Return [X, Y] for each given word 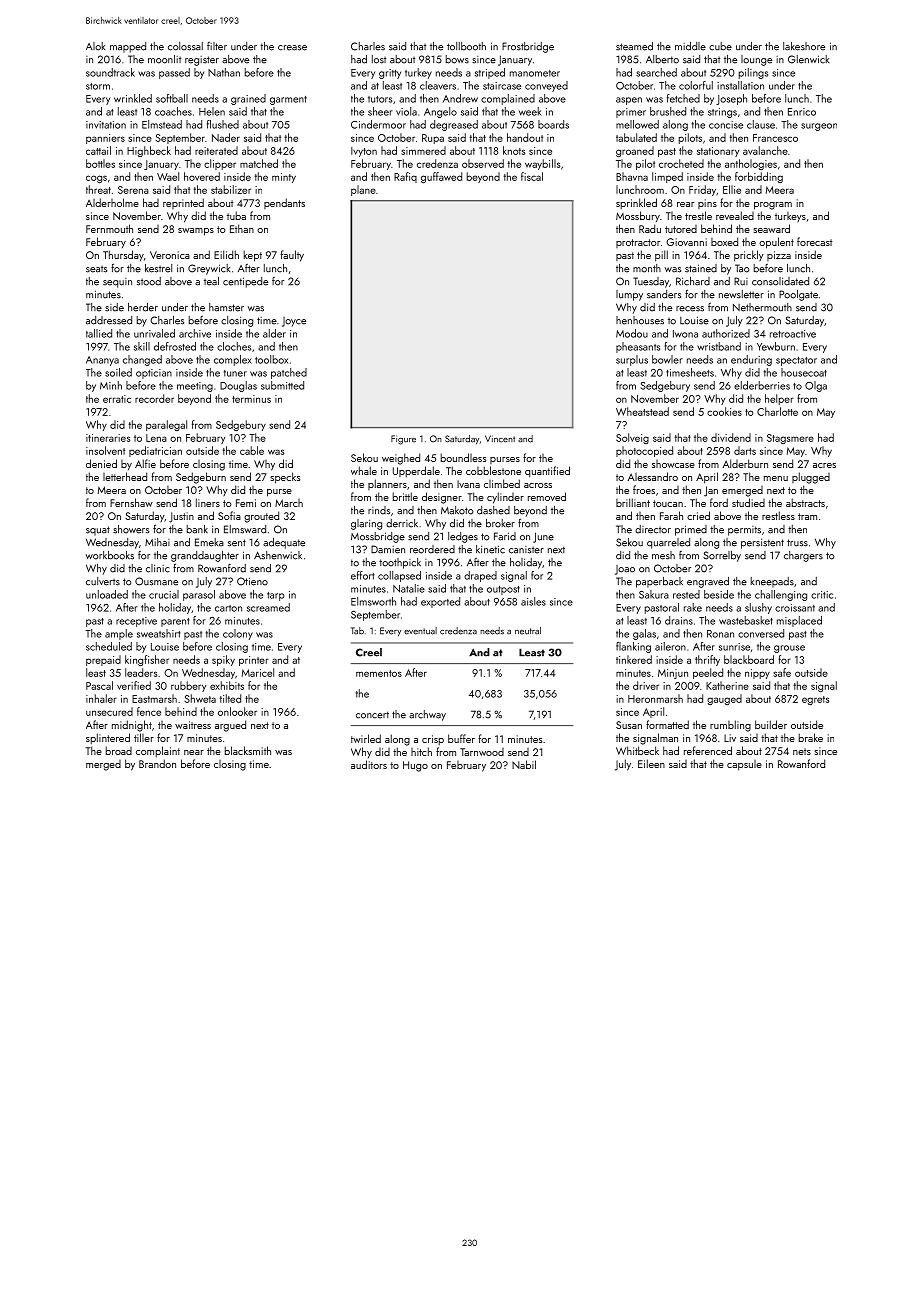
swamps [196, 232]
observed [483, 163]
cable [252, 450]
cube [720, 46]
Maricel [258, 672]
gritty [390, 74]
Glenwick [808, 59]
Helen [212, 111]
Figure [403, 440]
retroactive [793, 334]
